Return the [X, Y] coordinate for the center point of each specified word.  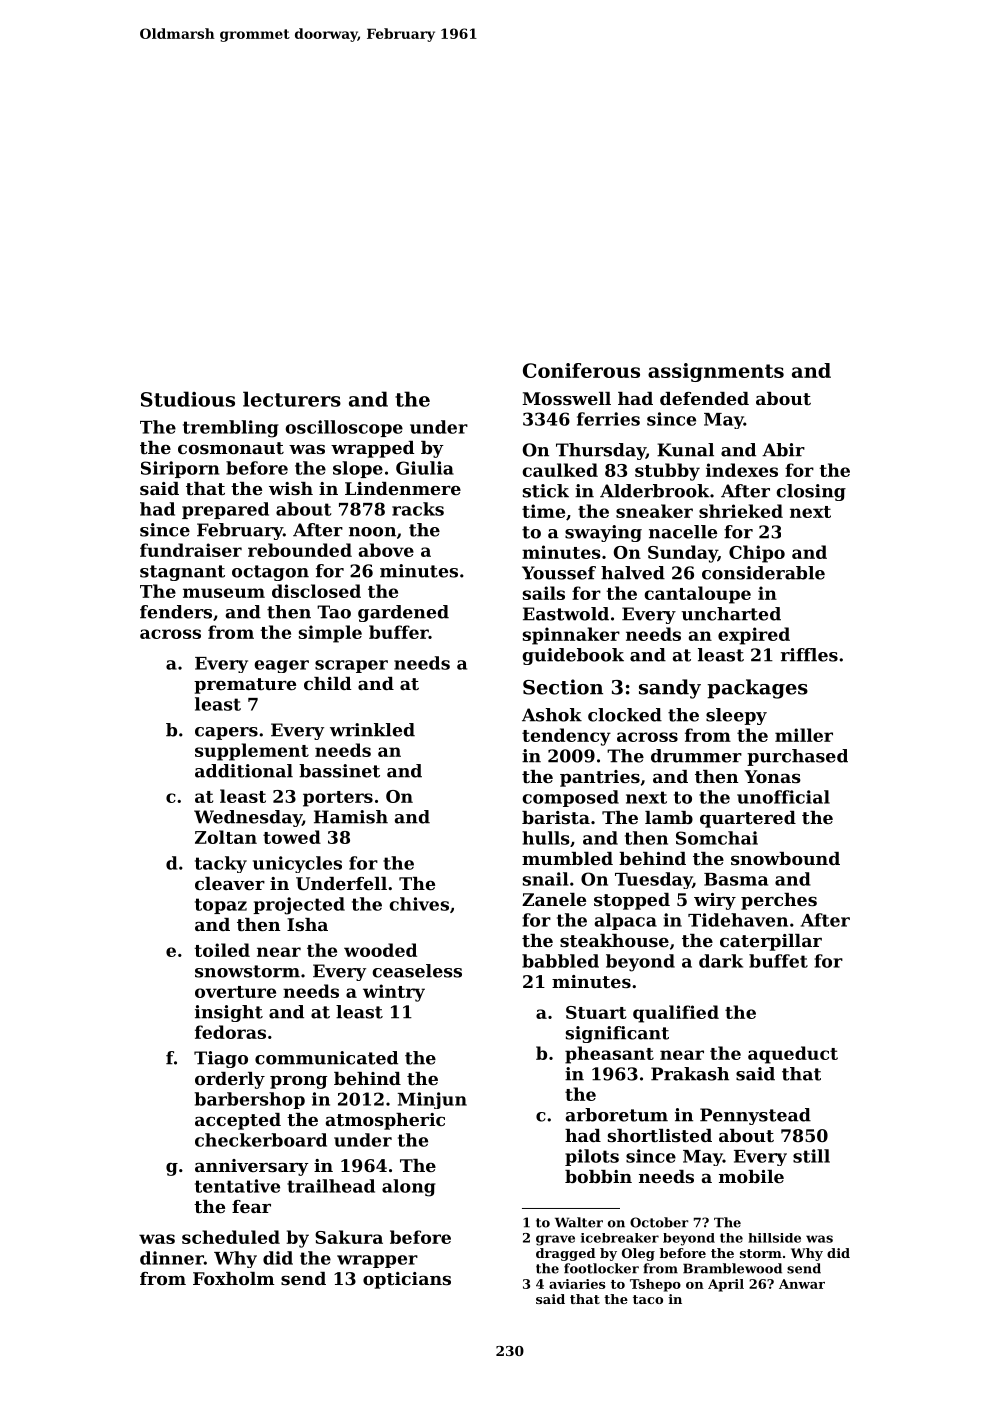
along [409, 1188]
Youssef [559, 573]
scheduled [231, 1237]
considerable [763, 573]
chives [419, 904]
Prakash [690, 1074]
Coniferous [581, 370]
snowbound [785, 858]
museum [224, 593]
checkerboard [261, 1140]
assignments [716, 372]
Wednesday [248, 818]
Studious [188, 399]
